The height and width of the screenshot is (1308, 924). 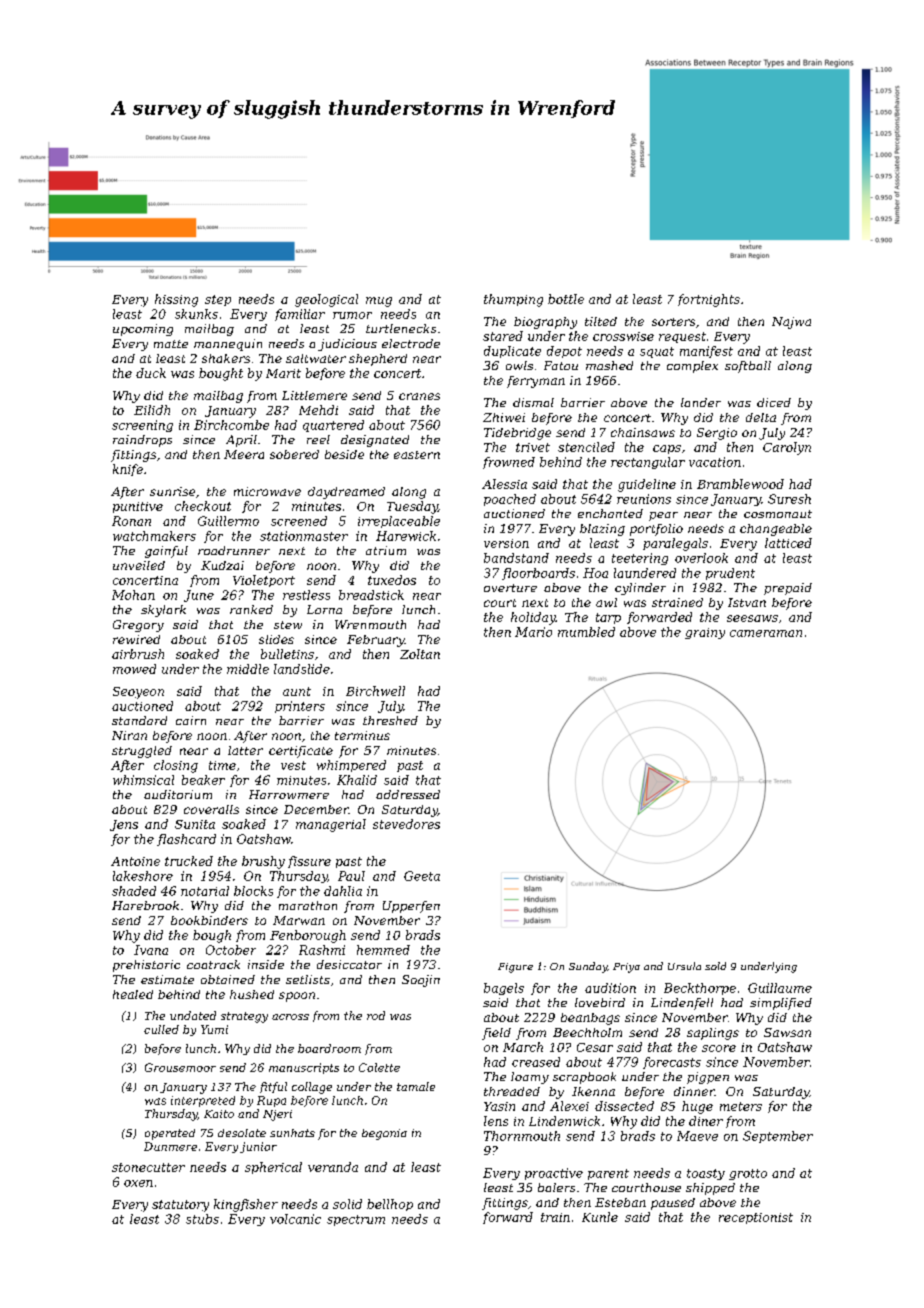 What do you see at coordinates (371, 595) in the screenshot?
I see `breadstick` at bounding box center [371, 595].
